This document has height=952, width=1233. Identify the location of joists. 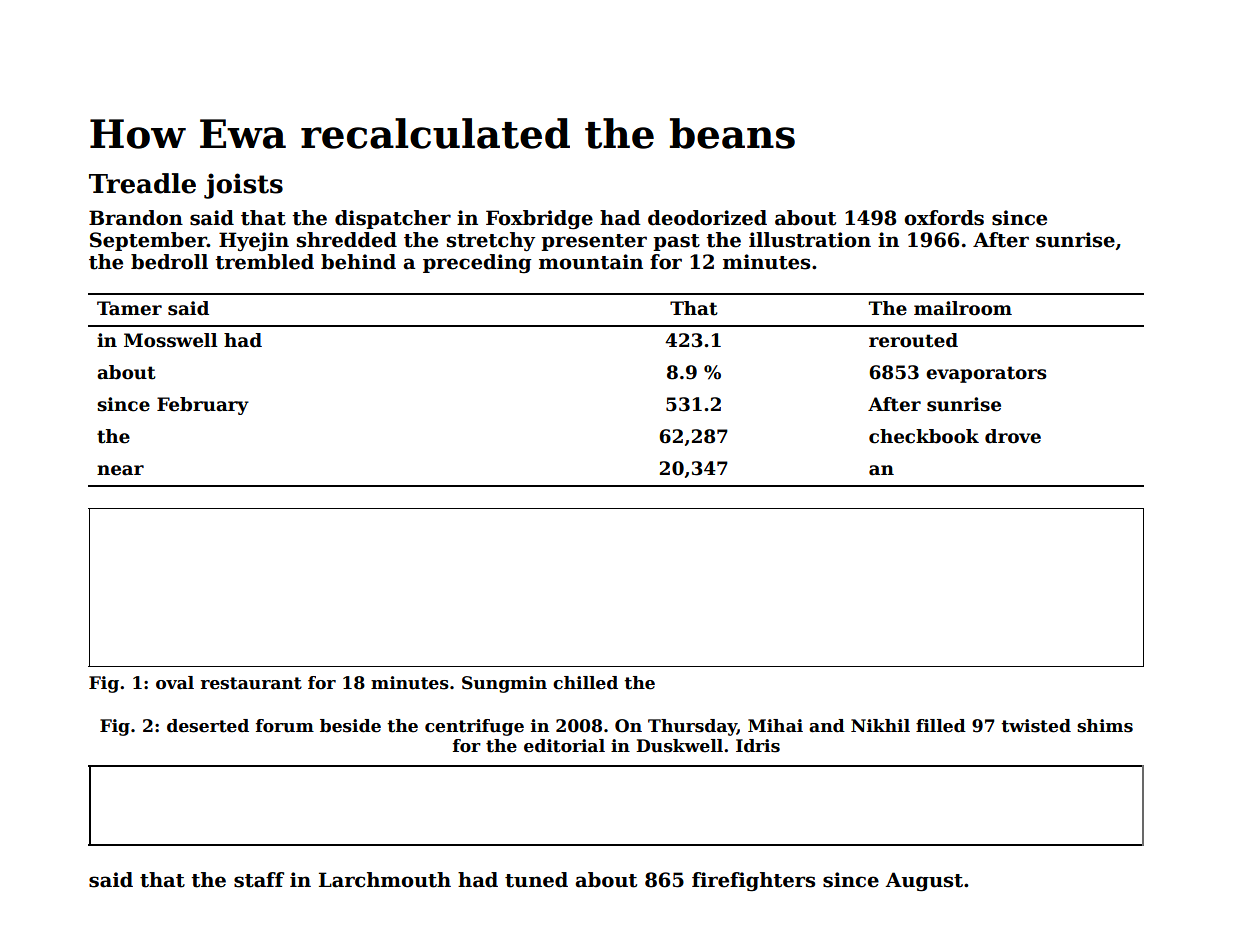
(243, 186).
